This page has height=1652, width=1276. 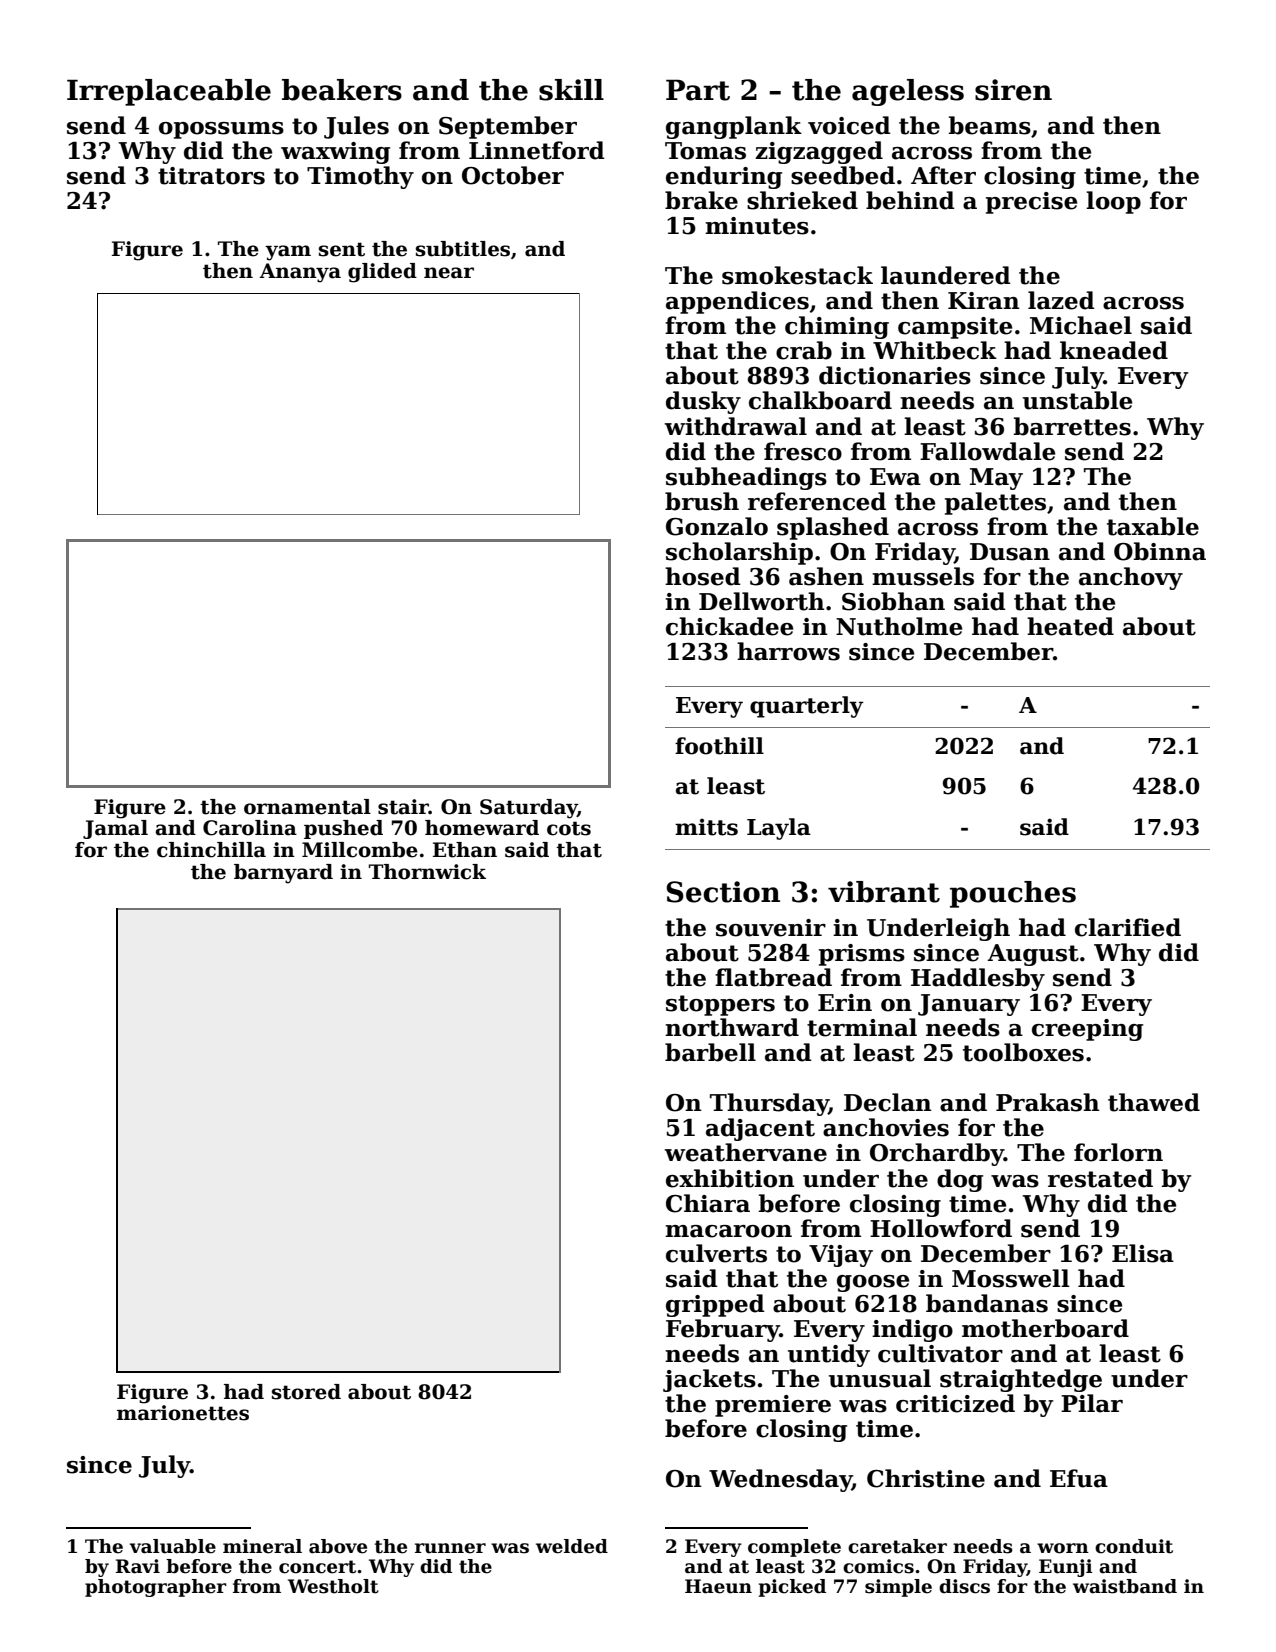 I want to click on Jamal, so click(x=115, y=829).
